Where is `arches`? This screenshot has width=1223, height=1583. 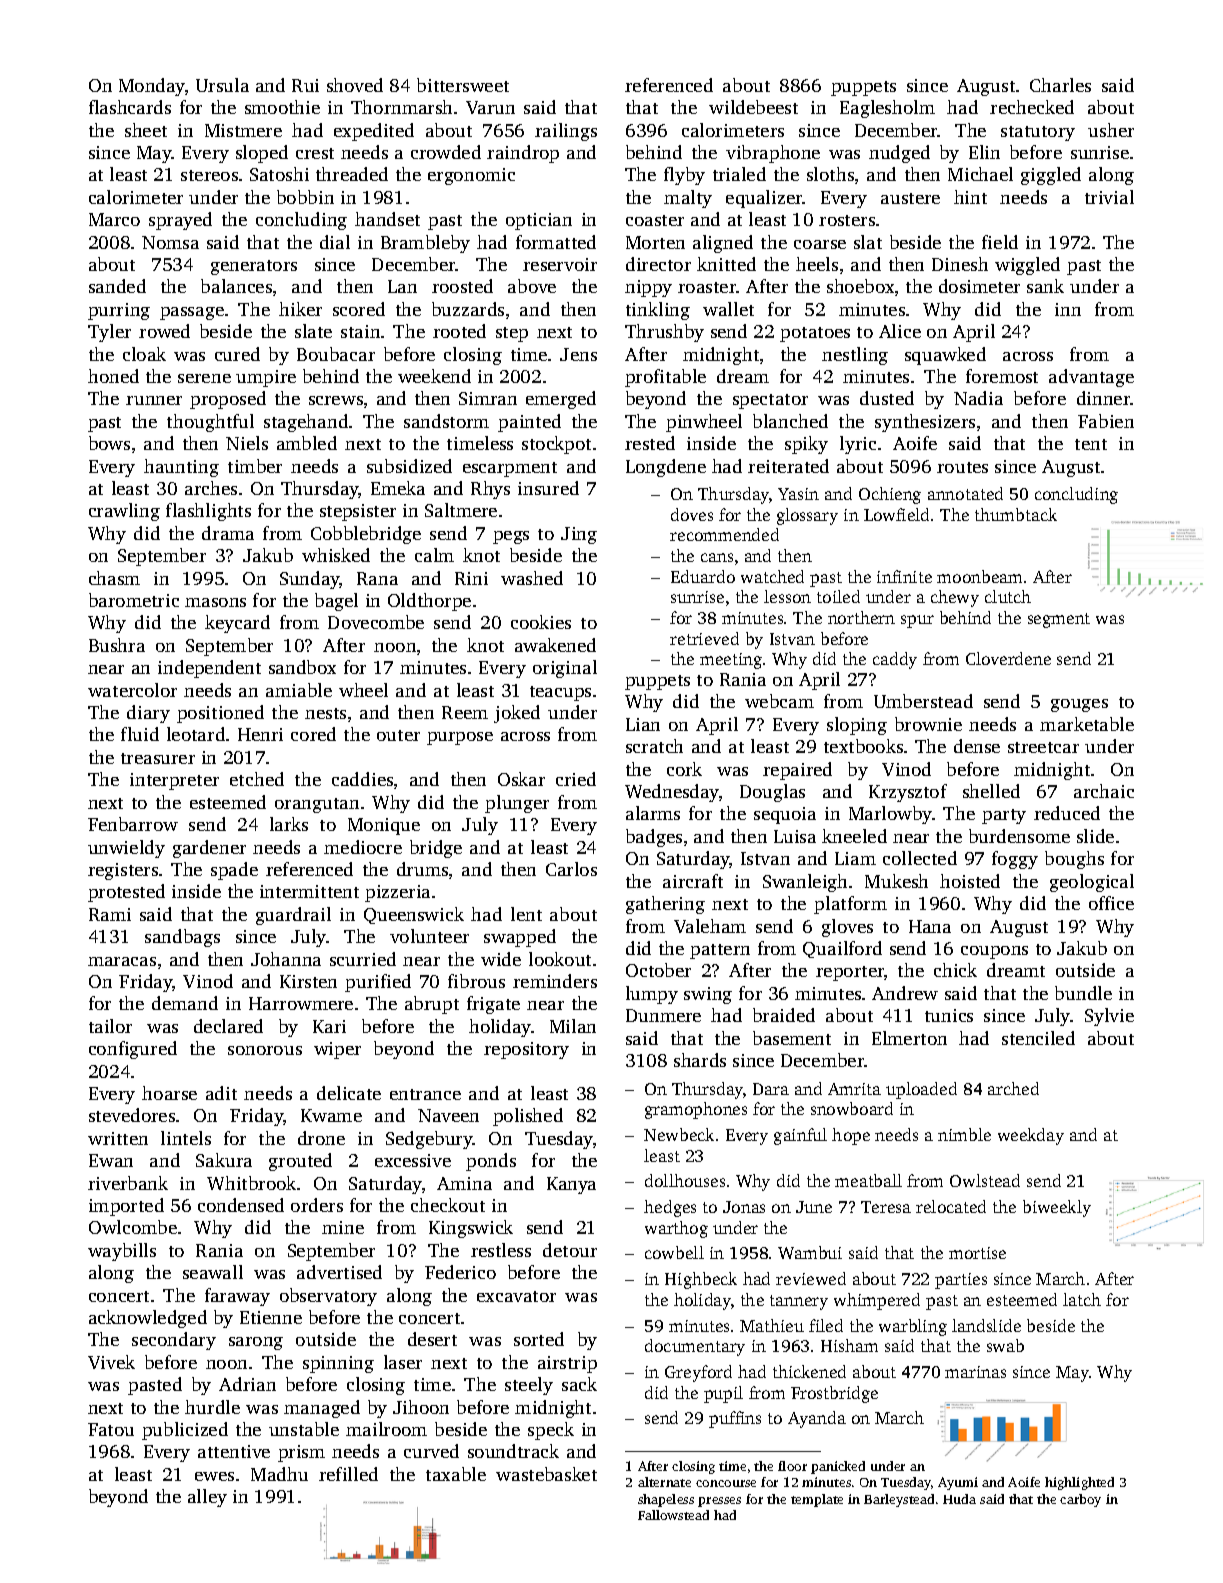 arches is located at coordinates (211, 488).
